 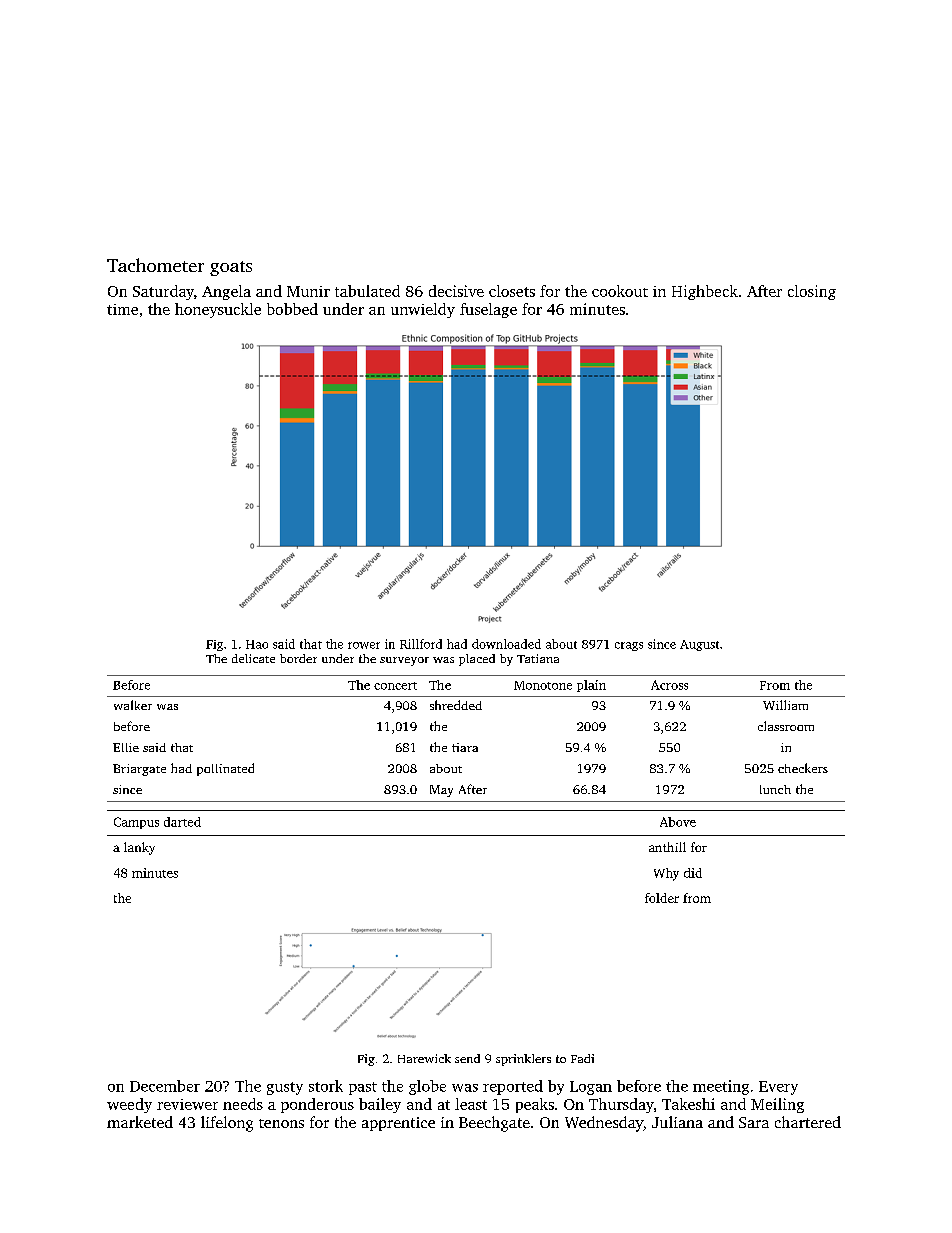 What do you see at coordinates (488, 310) in the screenshot?
I see `fuselage` at bounding box center [488, 310].
